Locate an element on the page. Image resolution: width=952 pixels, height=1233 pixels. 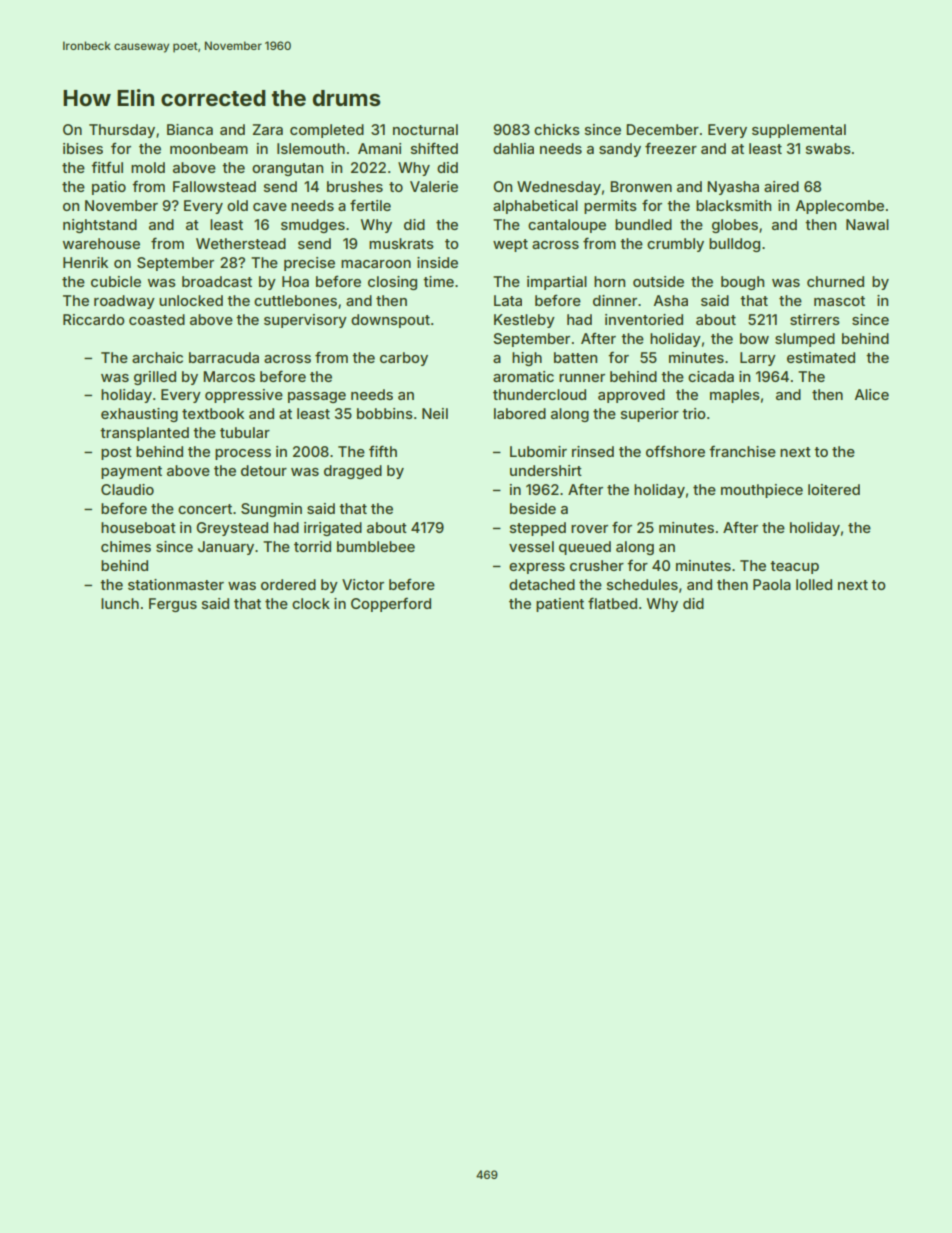
Fergus is located at coordinates (173, 605).
